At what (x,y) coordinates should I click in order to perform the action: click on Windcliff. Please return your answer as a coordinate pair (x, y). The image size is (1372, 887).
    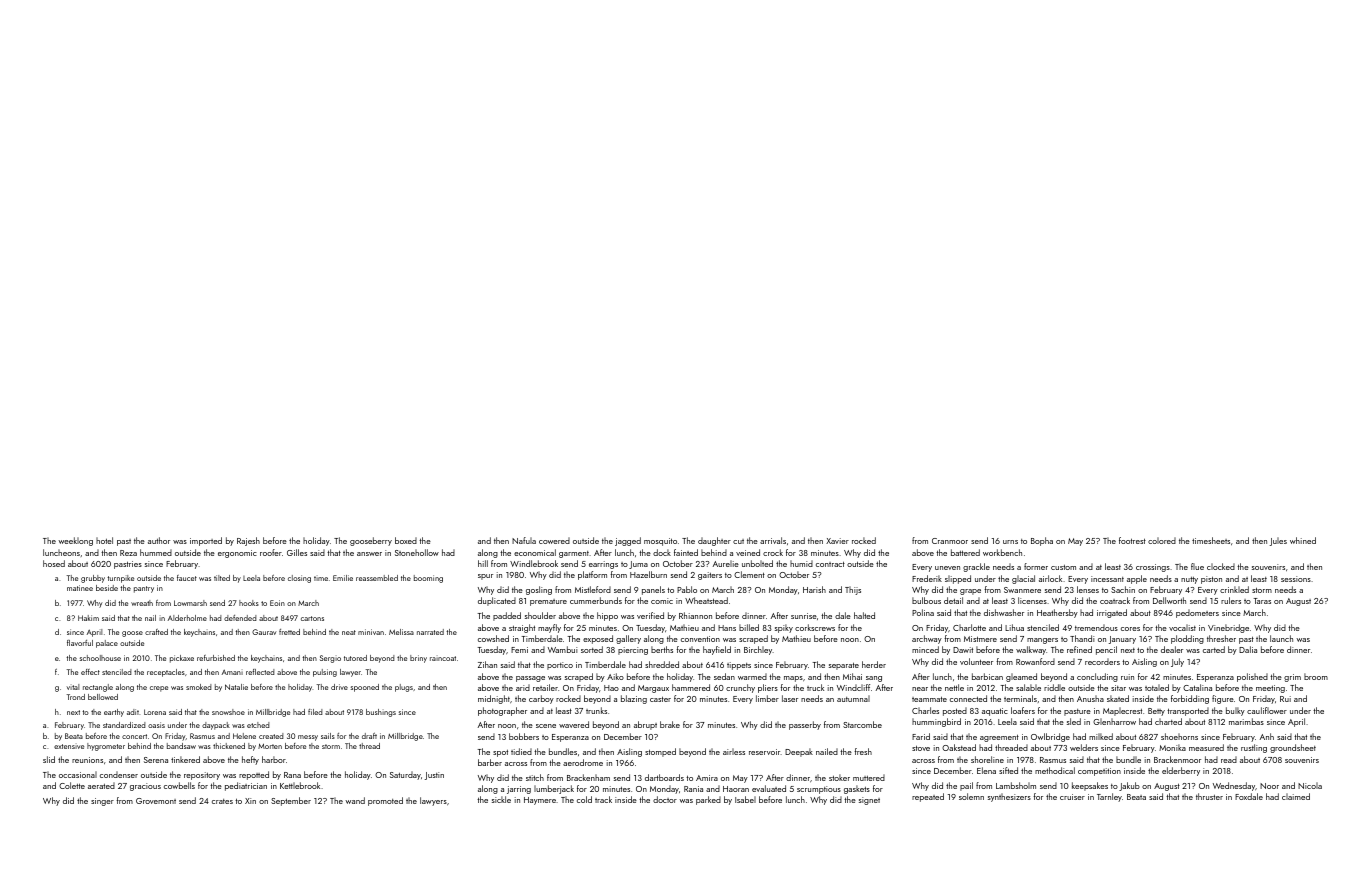
    Looking at the image, I should click on (853, 687).
